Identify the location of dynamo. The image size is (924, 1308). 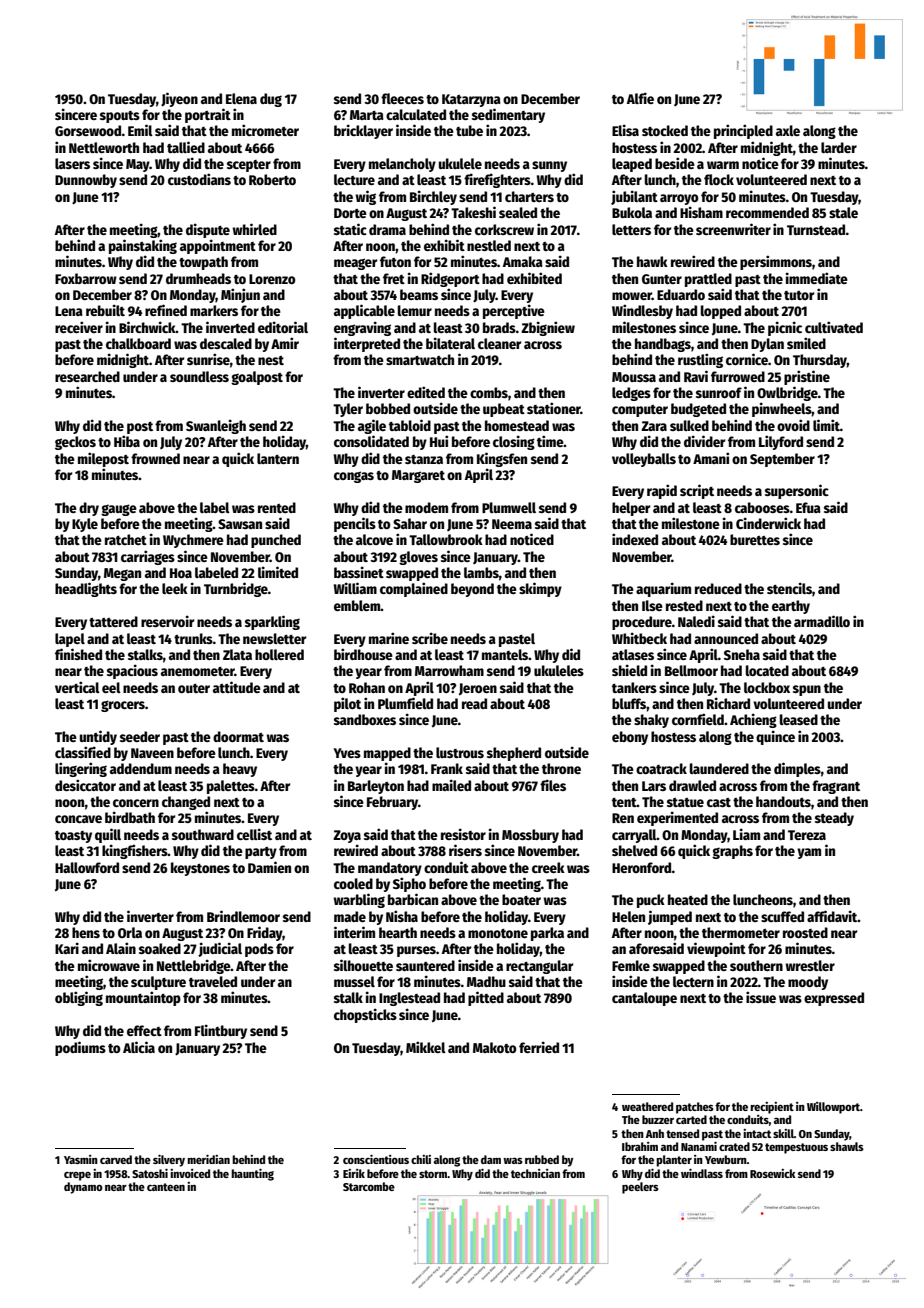
(83, 1188).
